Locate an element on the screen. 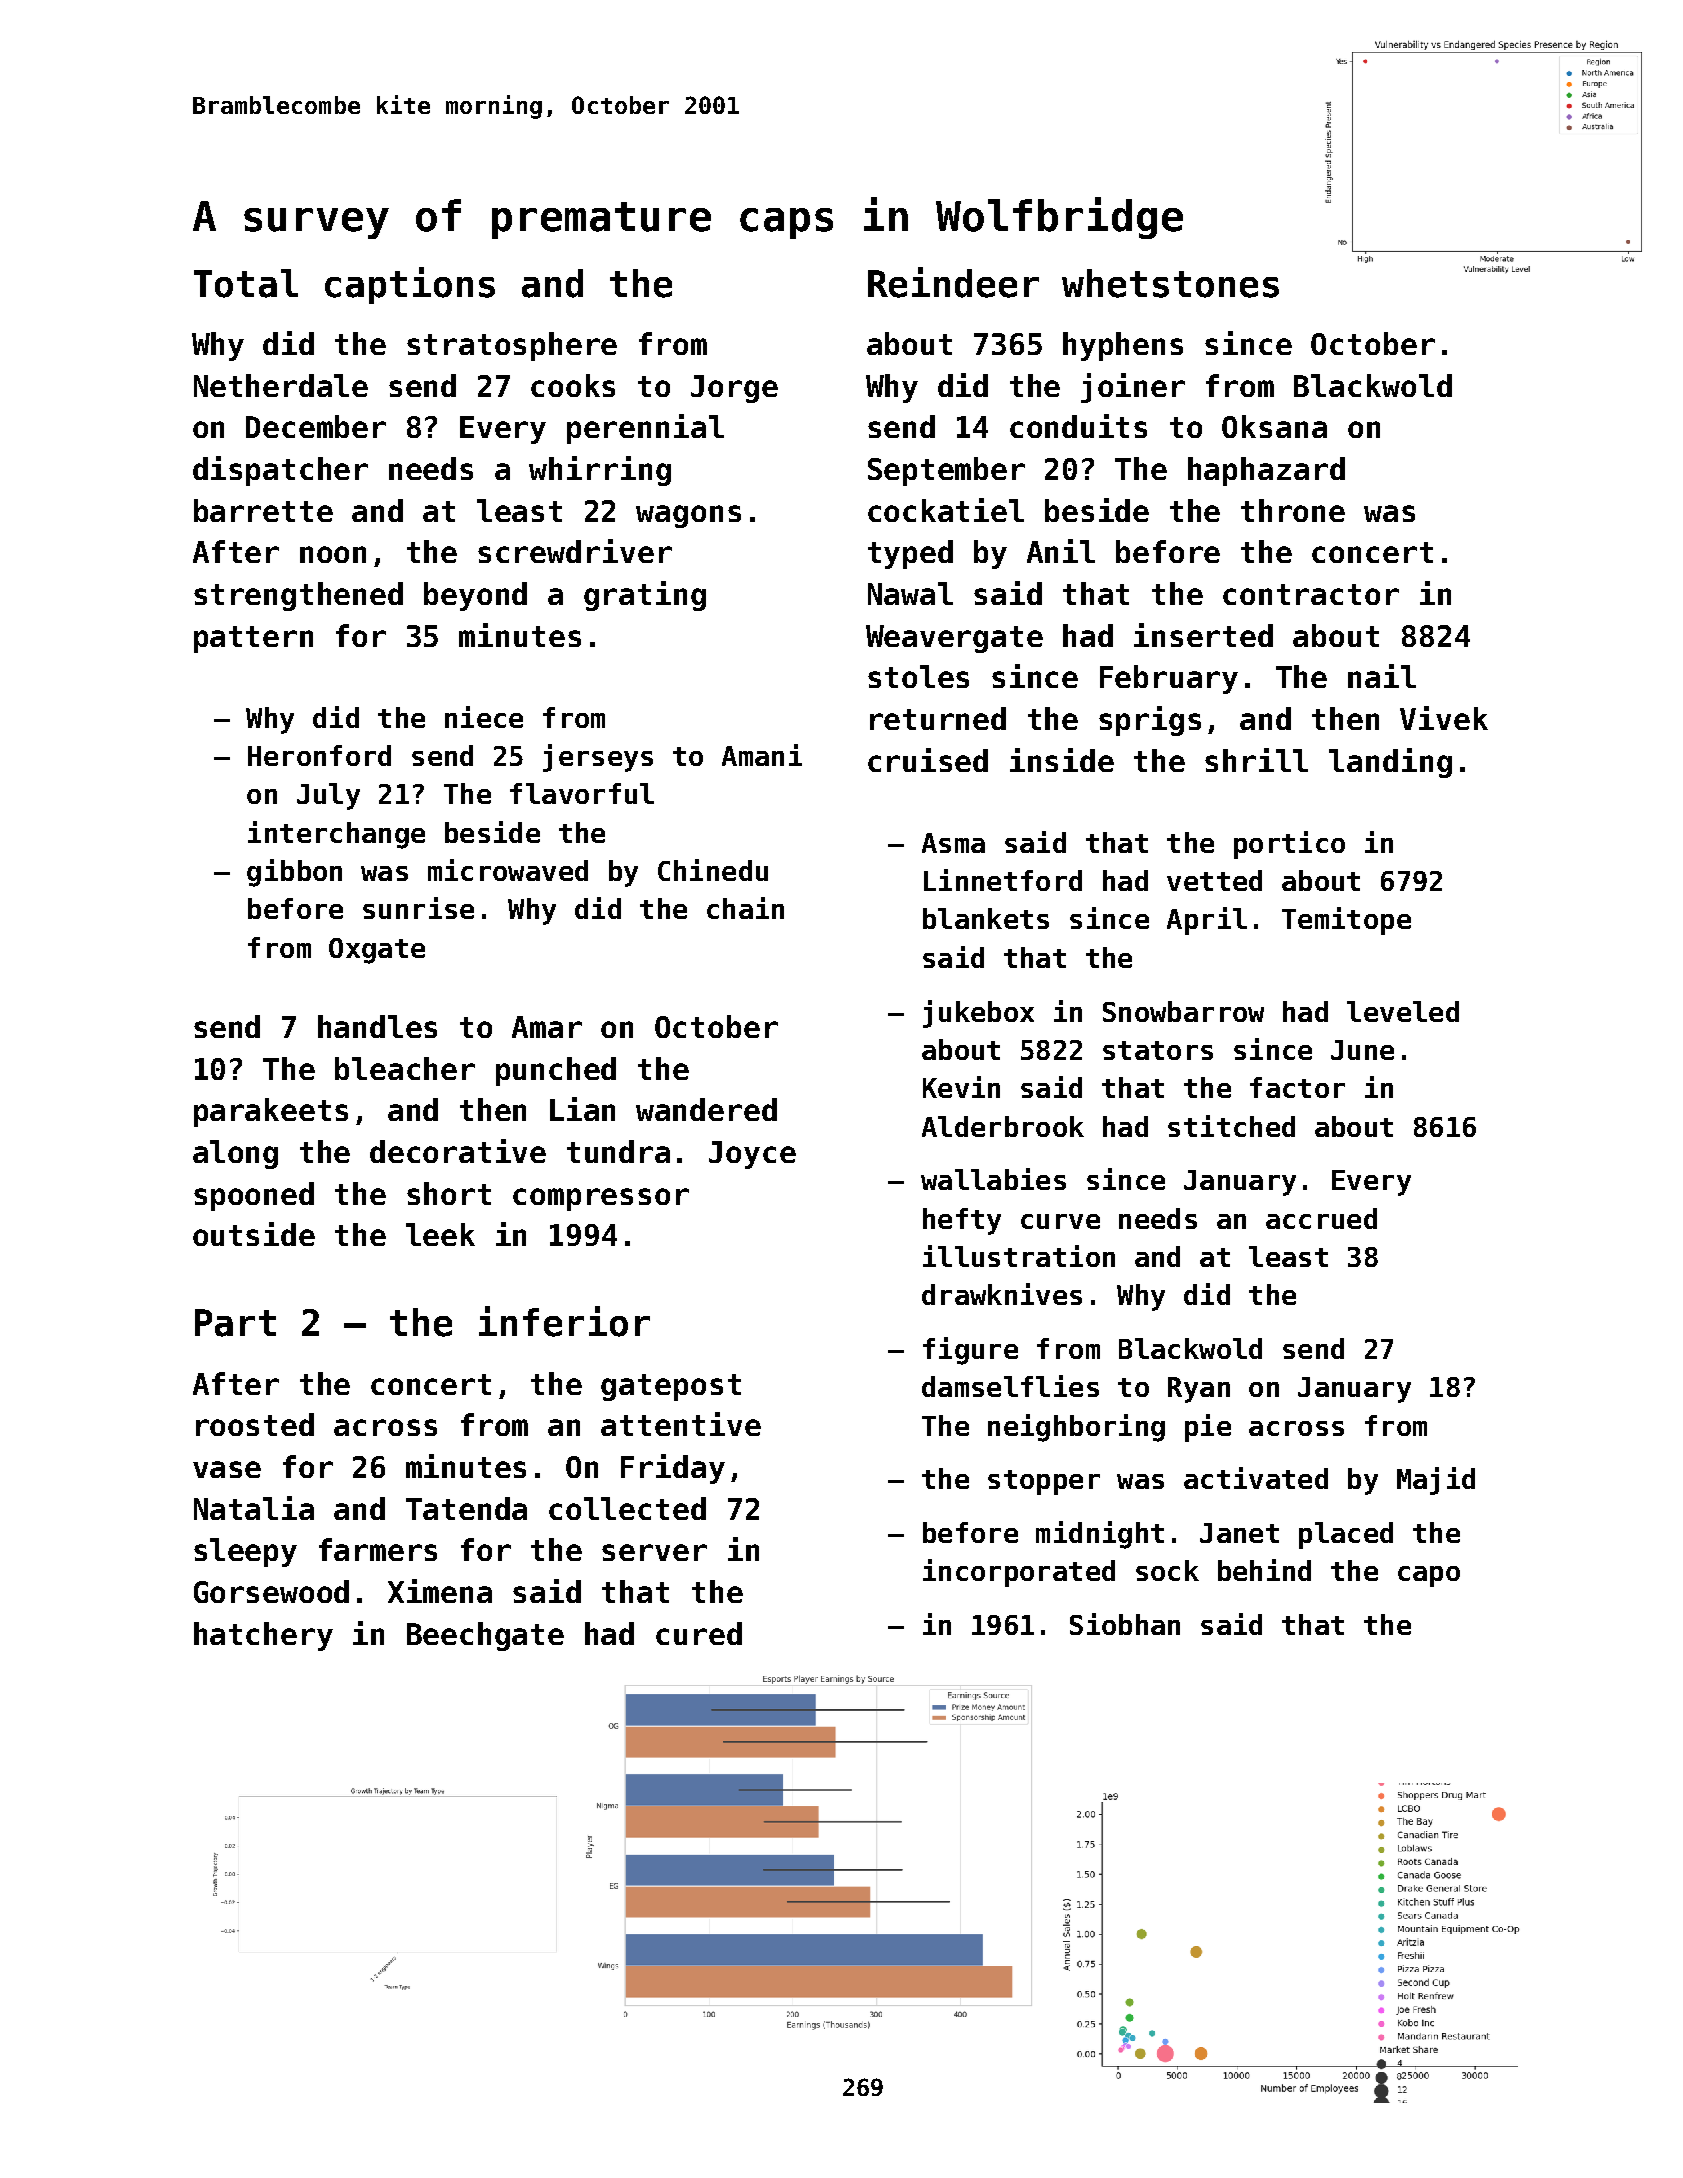  Vivek is located at coordinates (1444, 718).
